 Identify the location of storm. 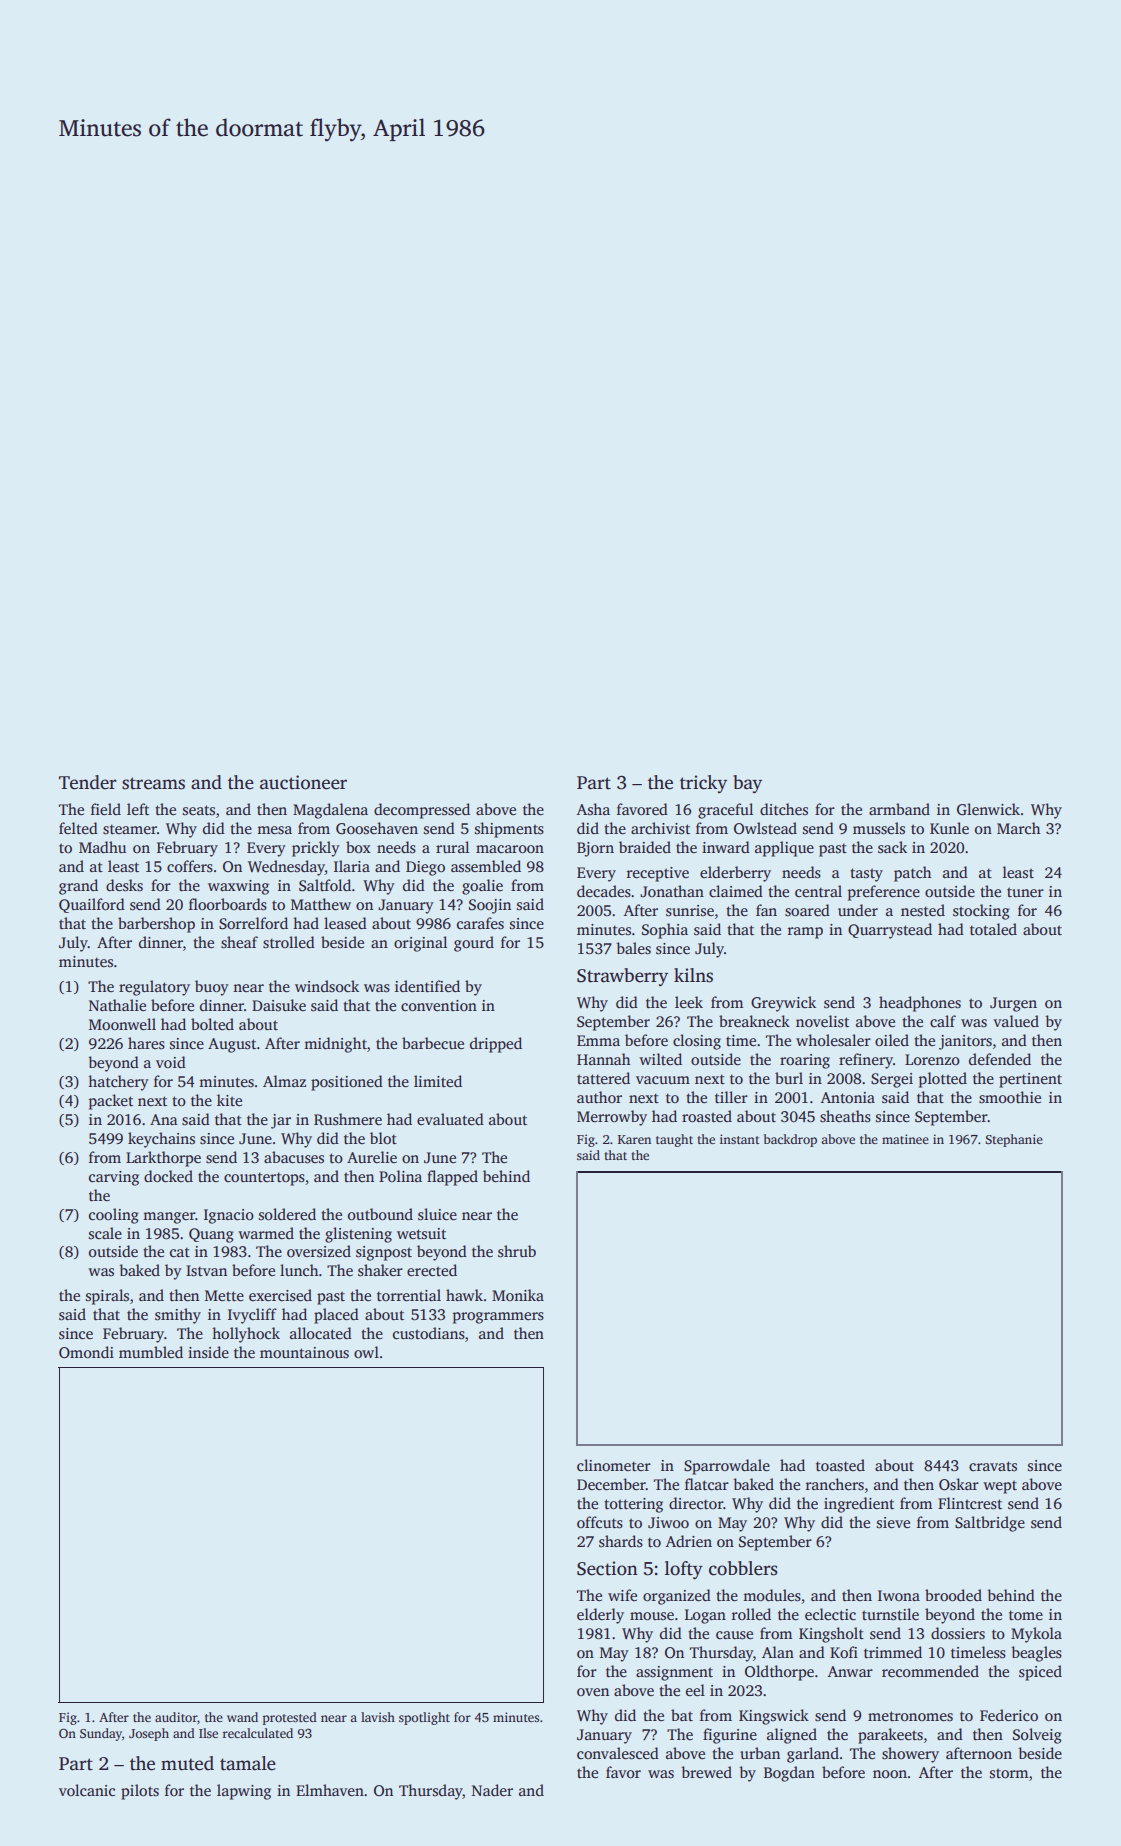
(1009, 1773).
